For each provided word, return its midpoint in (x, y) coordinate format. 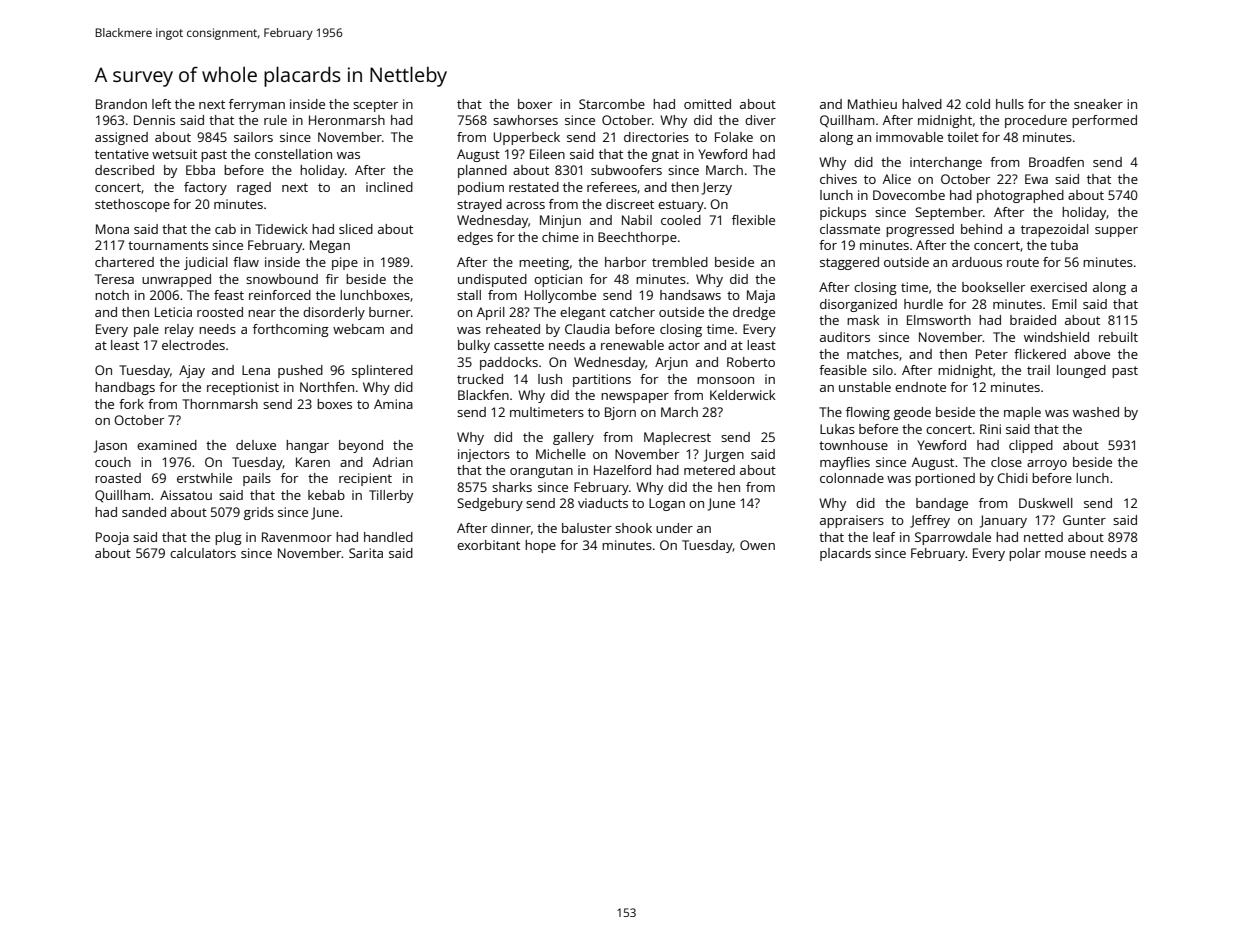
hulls (1010, 104)
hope (540, 546)
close (1006, 462)
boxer (535, 104)
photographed (1020, 196)
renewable (632, 345)
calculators (203, 553)
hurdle (923, 304)
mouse (1065, 554)
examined (167, 445)
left (161, 104)
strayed (479, 205)
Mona (112, 229)
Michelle (561, 454)
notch (112, 295)
